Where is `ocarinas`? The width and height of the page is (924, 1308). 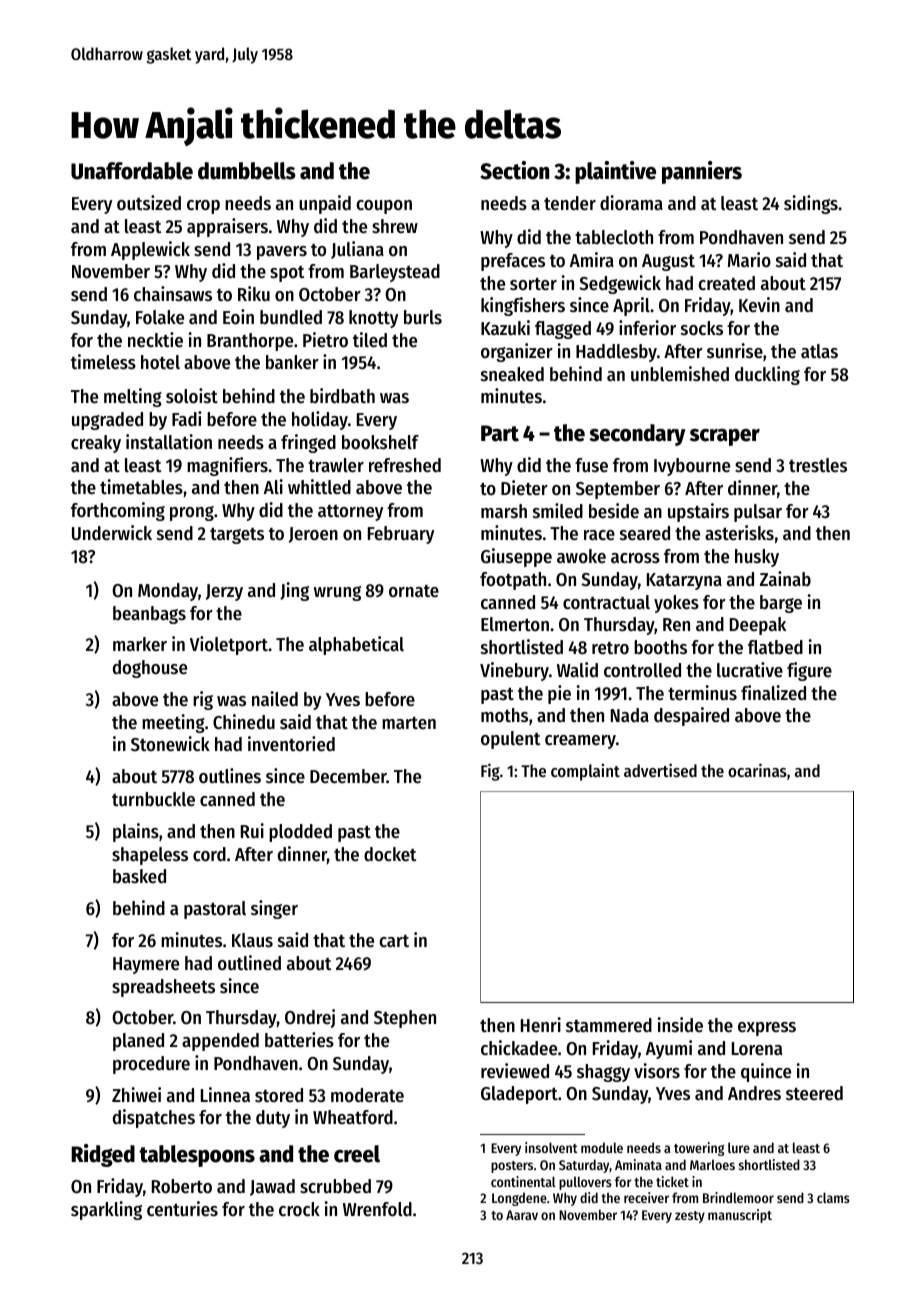 ocarinas is located at coordinates (757, 770).
